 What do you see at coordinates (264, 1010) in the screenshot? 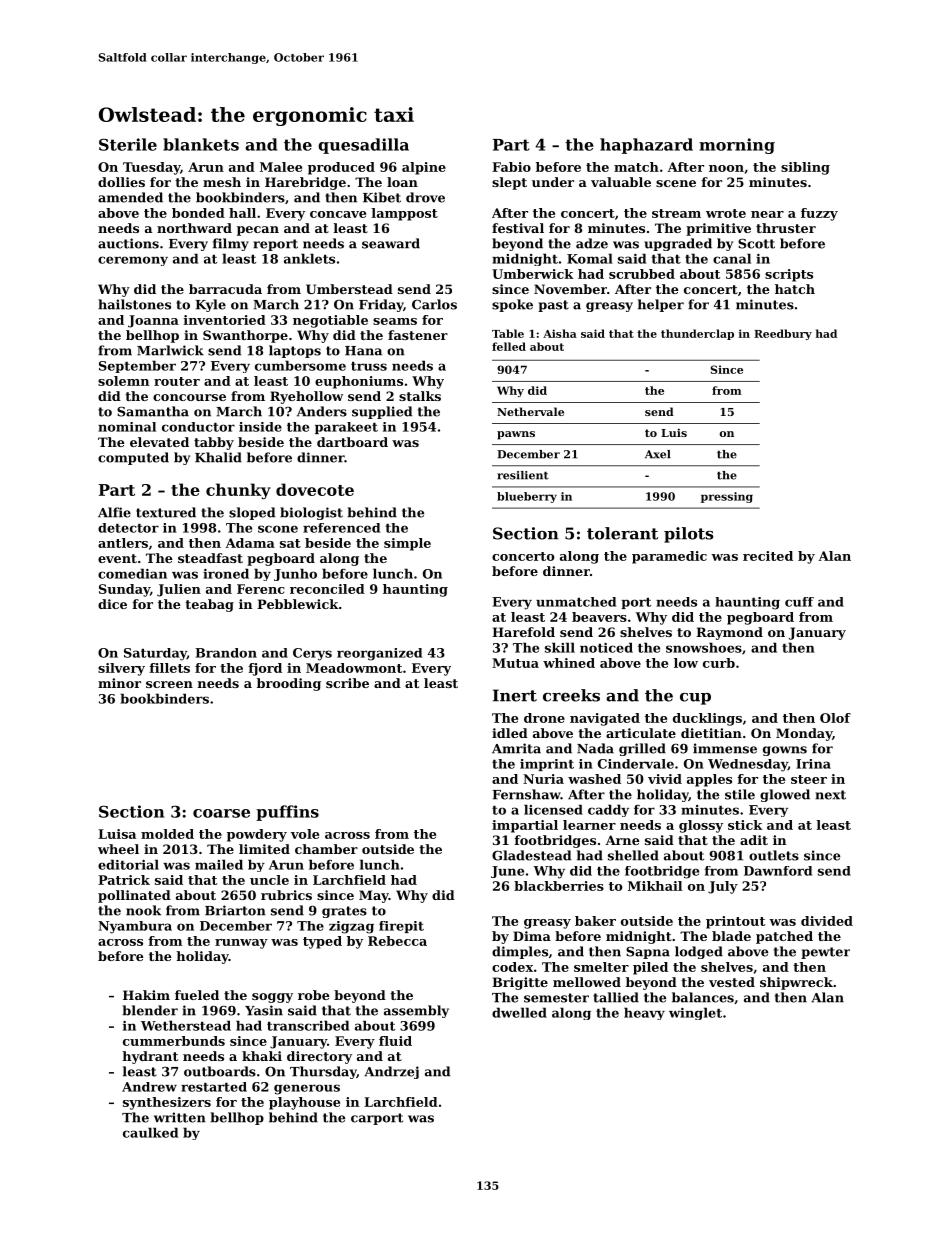
I see `Yasin` at bounding box center [264, 1010].
